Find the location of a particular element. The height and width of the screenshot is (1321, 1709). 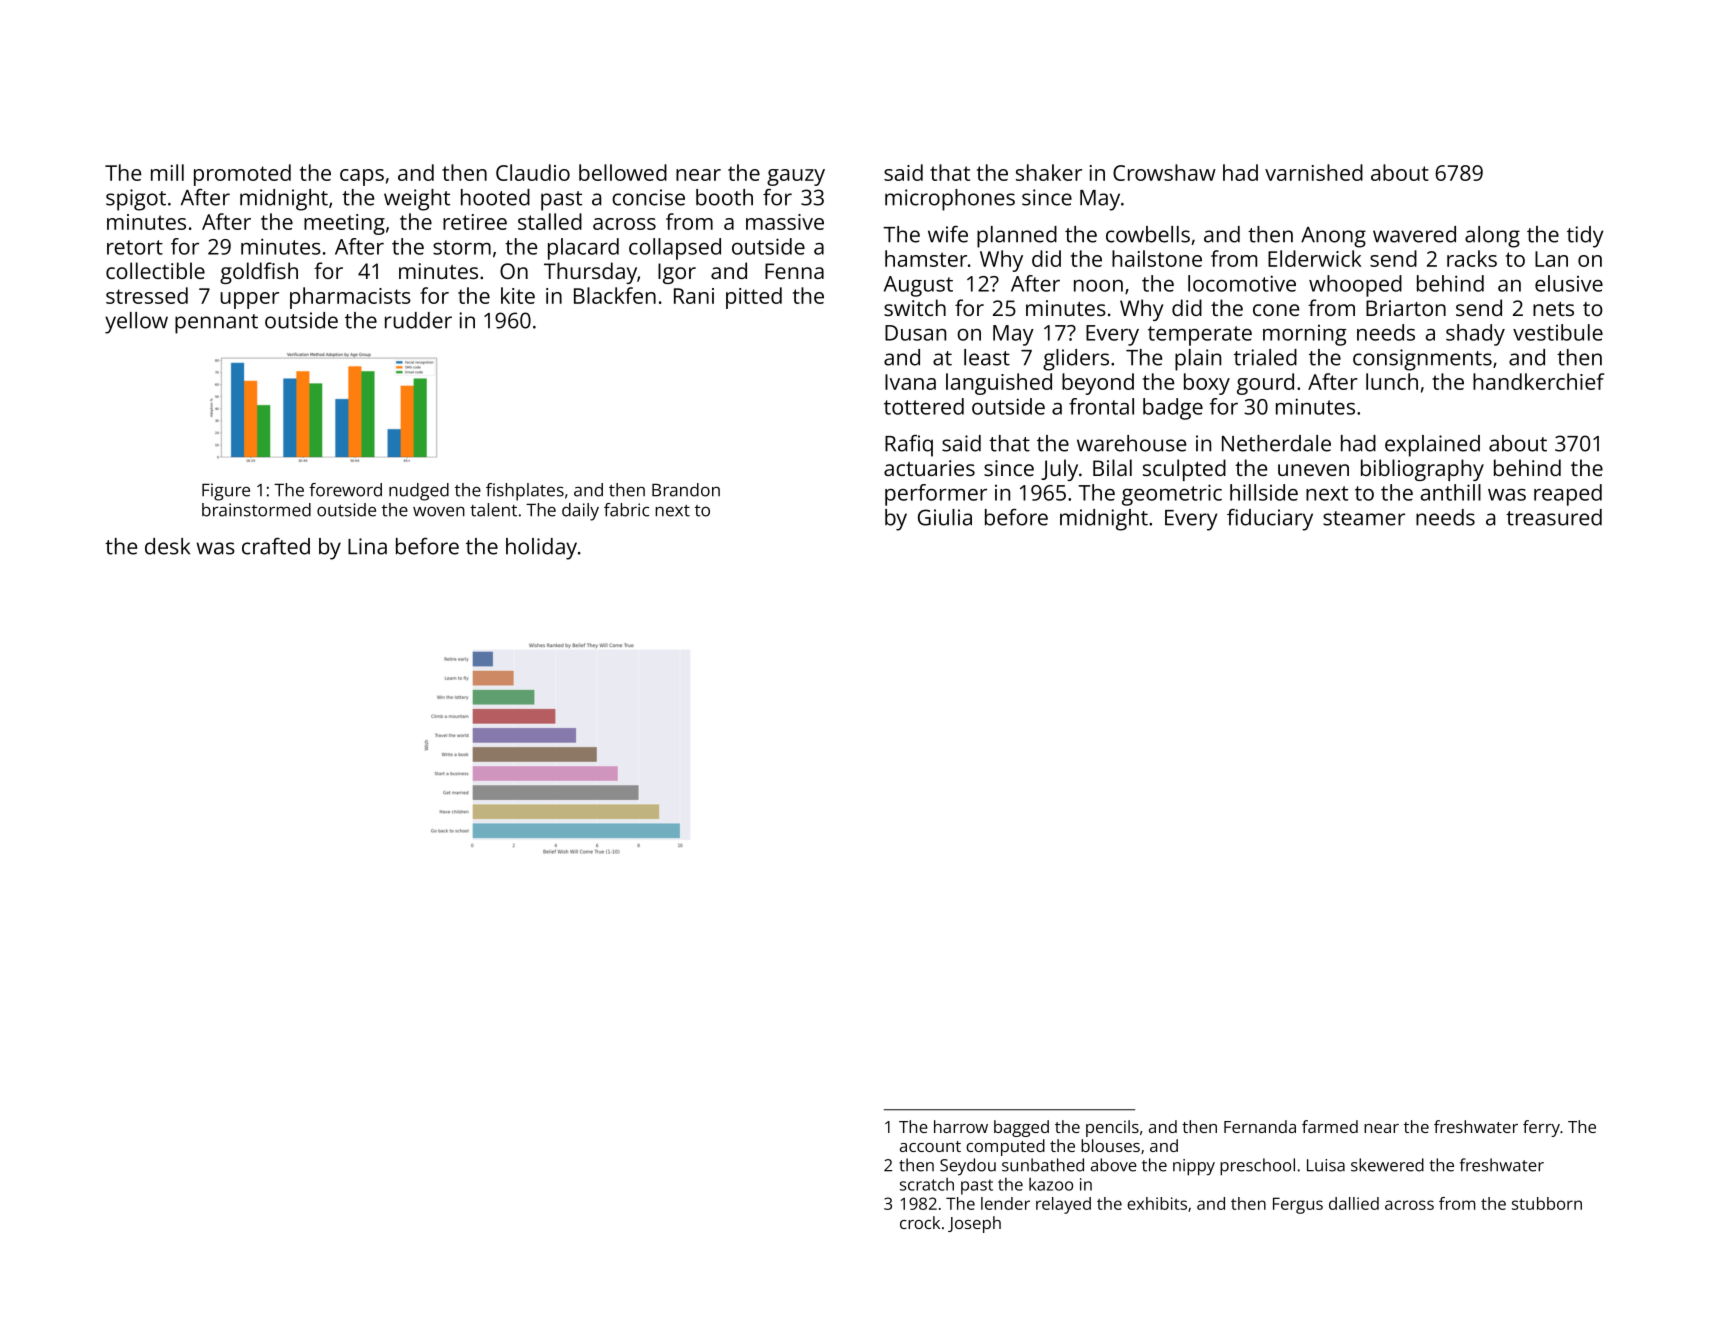

Claudio is located at coordinates (533, 172).
